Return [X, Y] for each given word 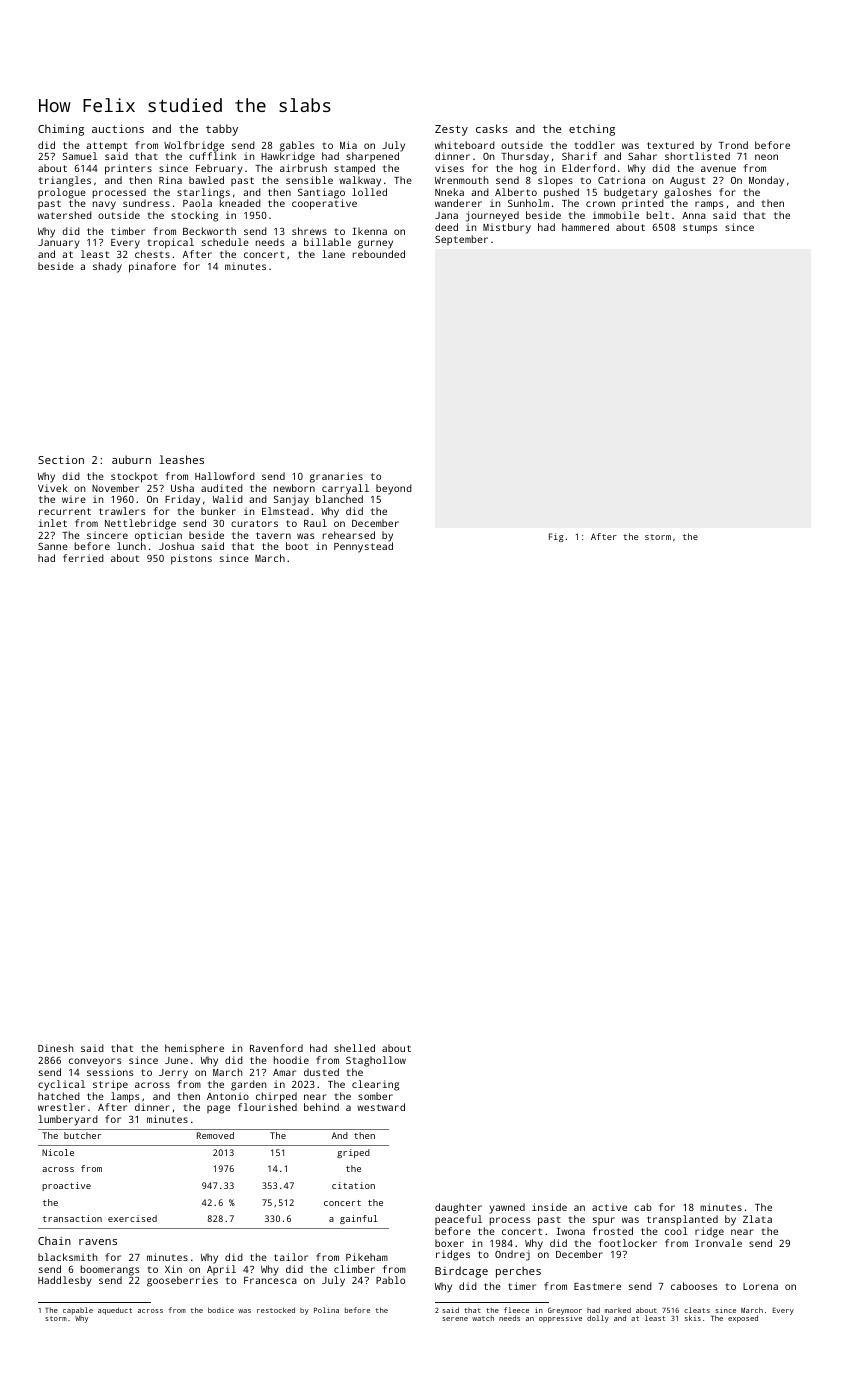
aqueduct [115, 1311]
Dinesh [56, 1048]
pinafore [152, 267]
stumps [700, 229]
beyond [394, 489]
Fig [556, 537]
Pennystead [363, 547]
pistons [191, 559]
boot [297, 546]
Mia [348, 145]
